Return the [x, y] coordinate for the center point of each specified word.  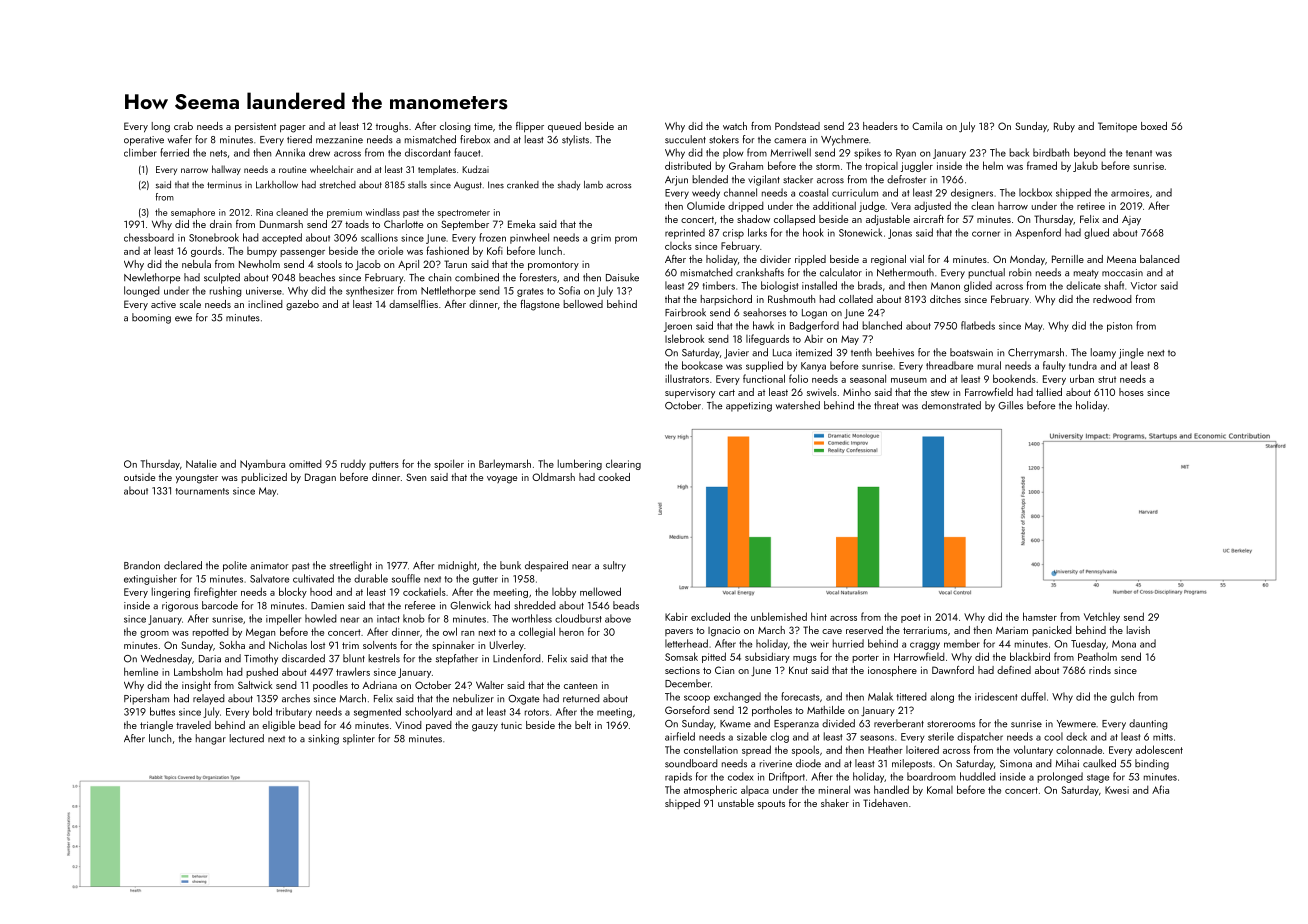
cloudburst [578, 618]
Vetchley [1102, 617]
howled [321, 618]
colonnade [1079, 749]
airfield [680, 736]
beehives [895, 352]
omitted [305, 463]
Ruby [1064, 127]
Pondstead [797, 126]
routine [293, 169]
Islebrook [684, 338]
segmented [377, 712]
